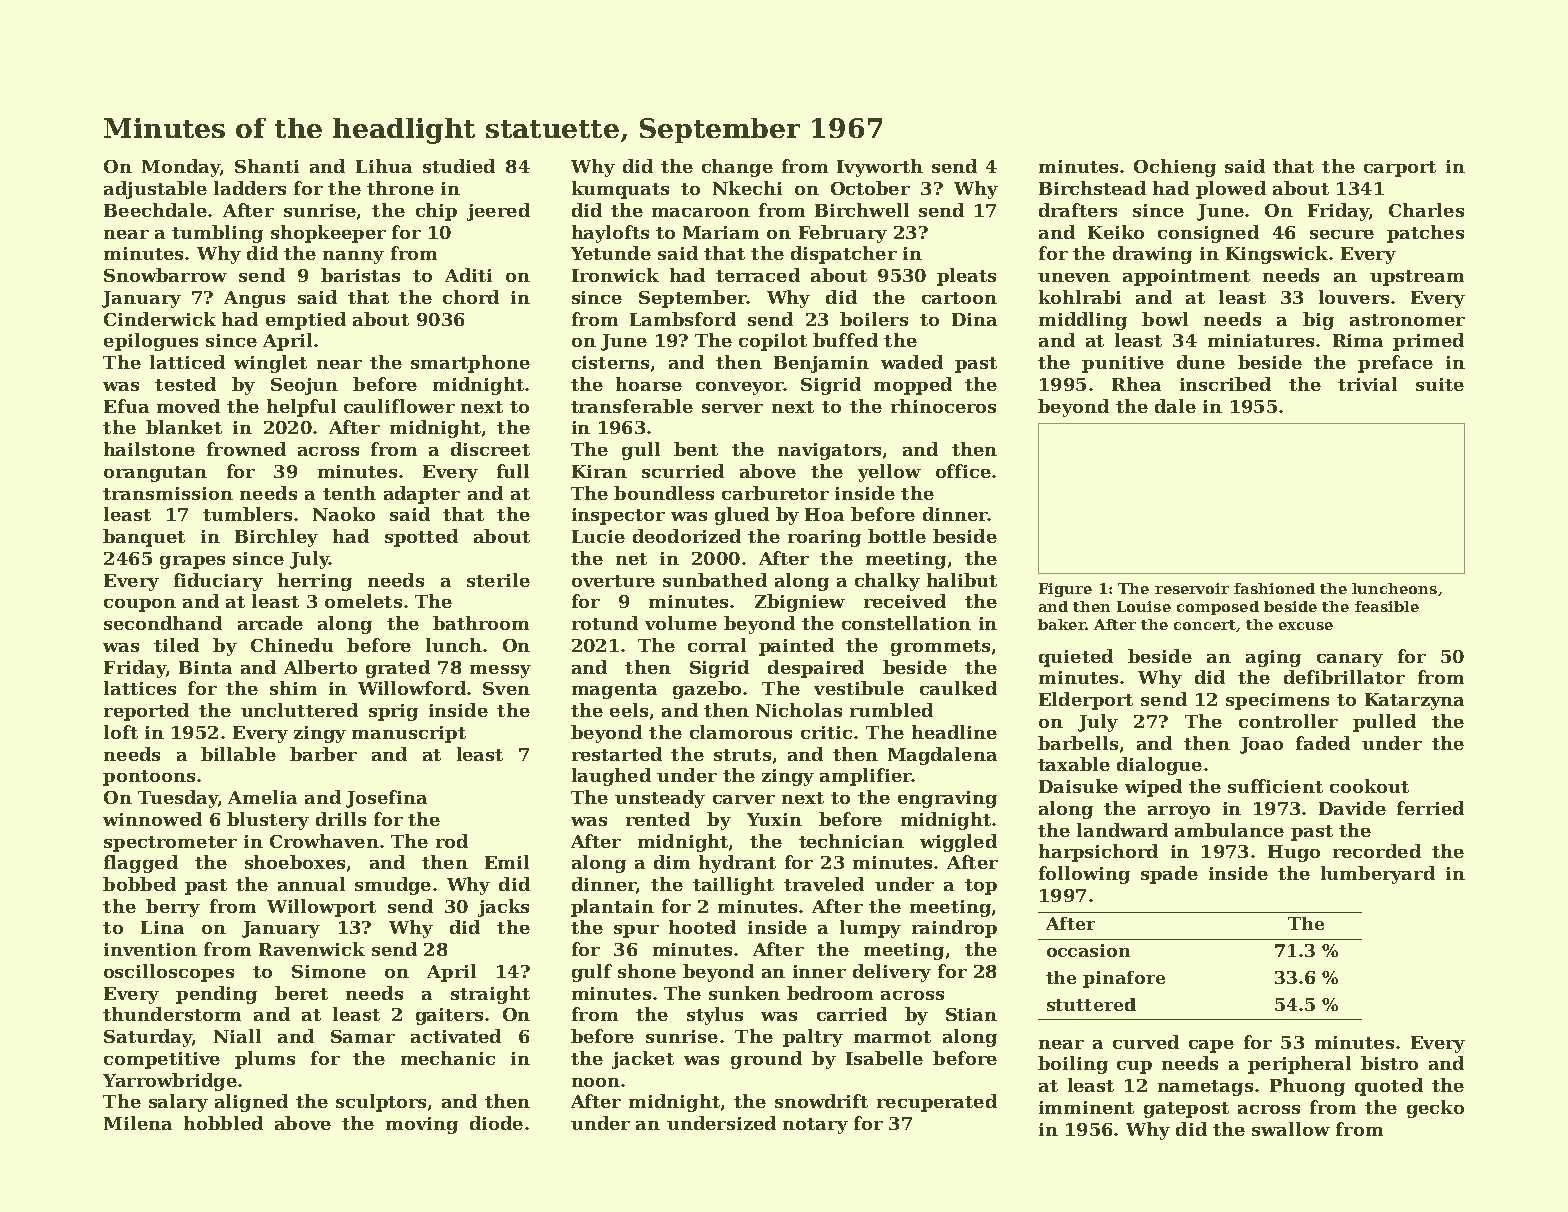 This screenshot has width=1568, height=1212. What do you see at coordinates (943, 406) in the screenshot?
I see `rhinoceros` at bounding box center [943, 406].
